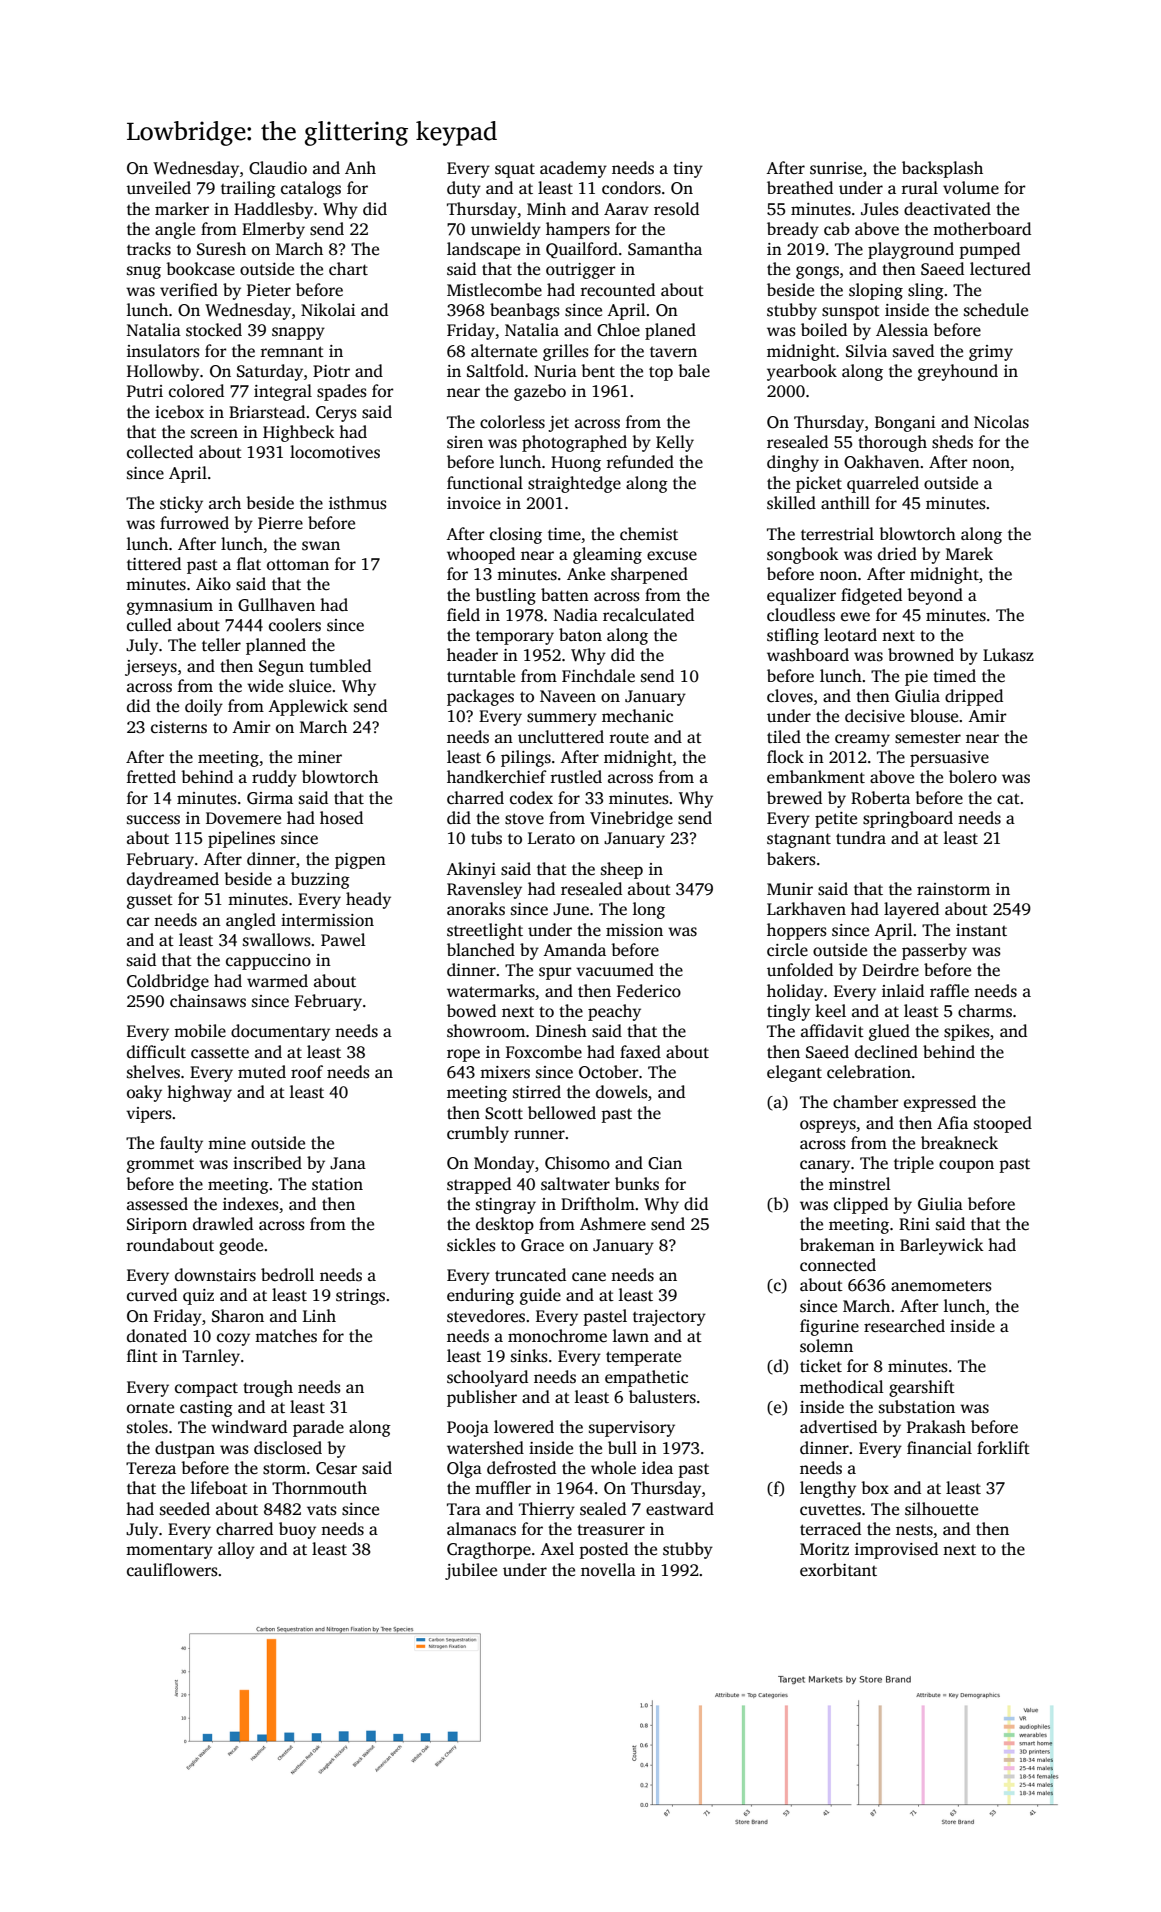 The height and width of the screenshot is (1912, 1161). What do you see at coordinates (941, 1509) in the screenshot?
I see `silhouette` at bounding box center [941, 1509].
